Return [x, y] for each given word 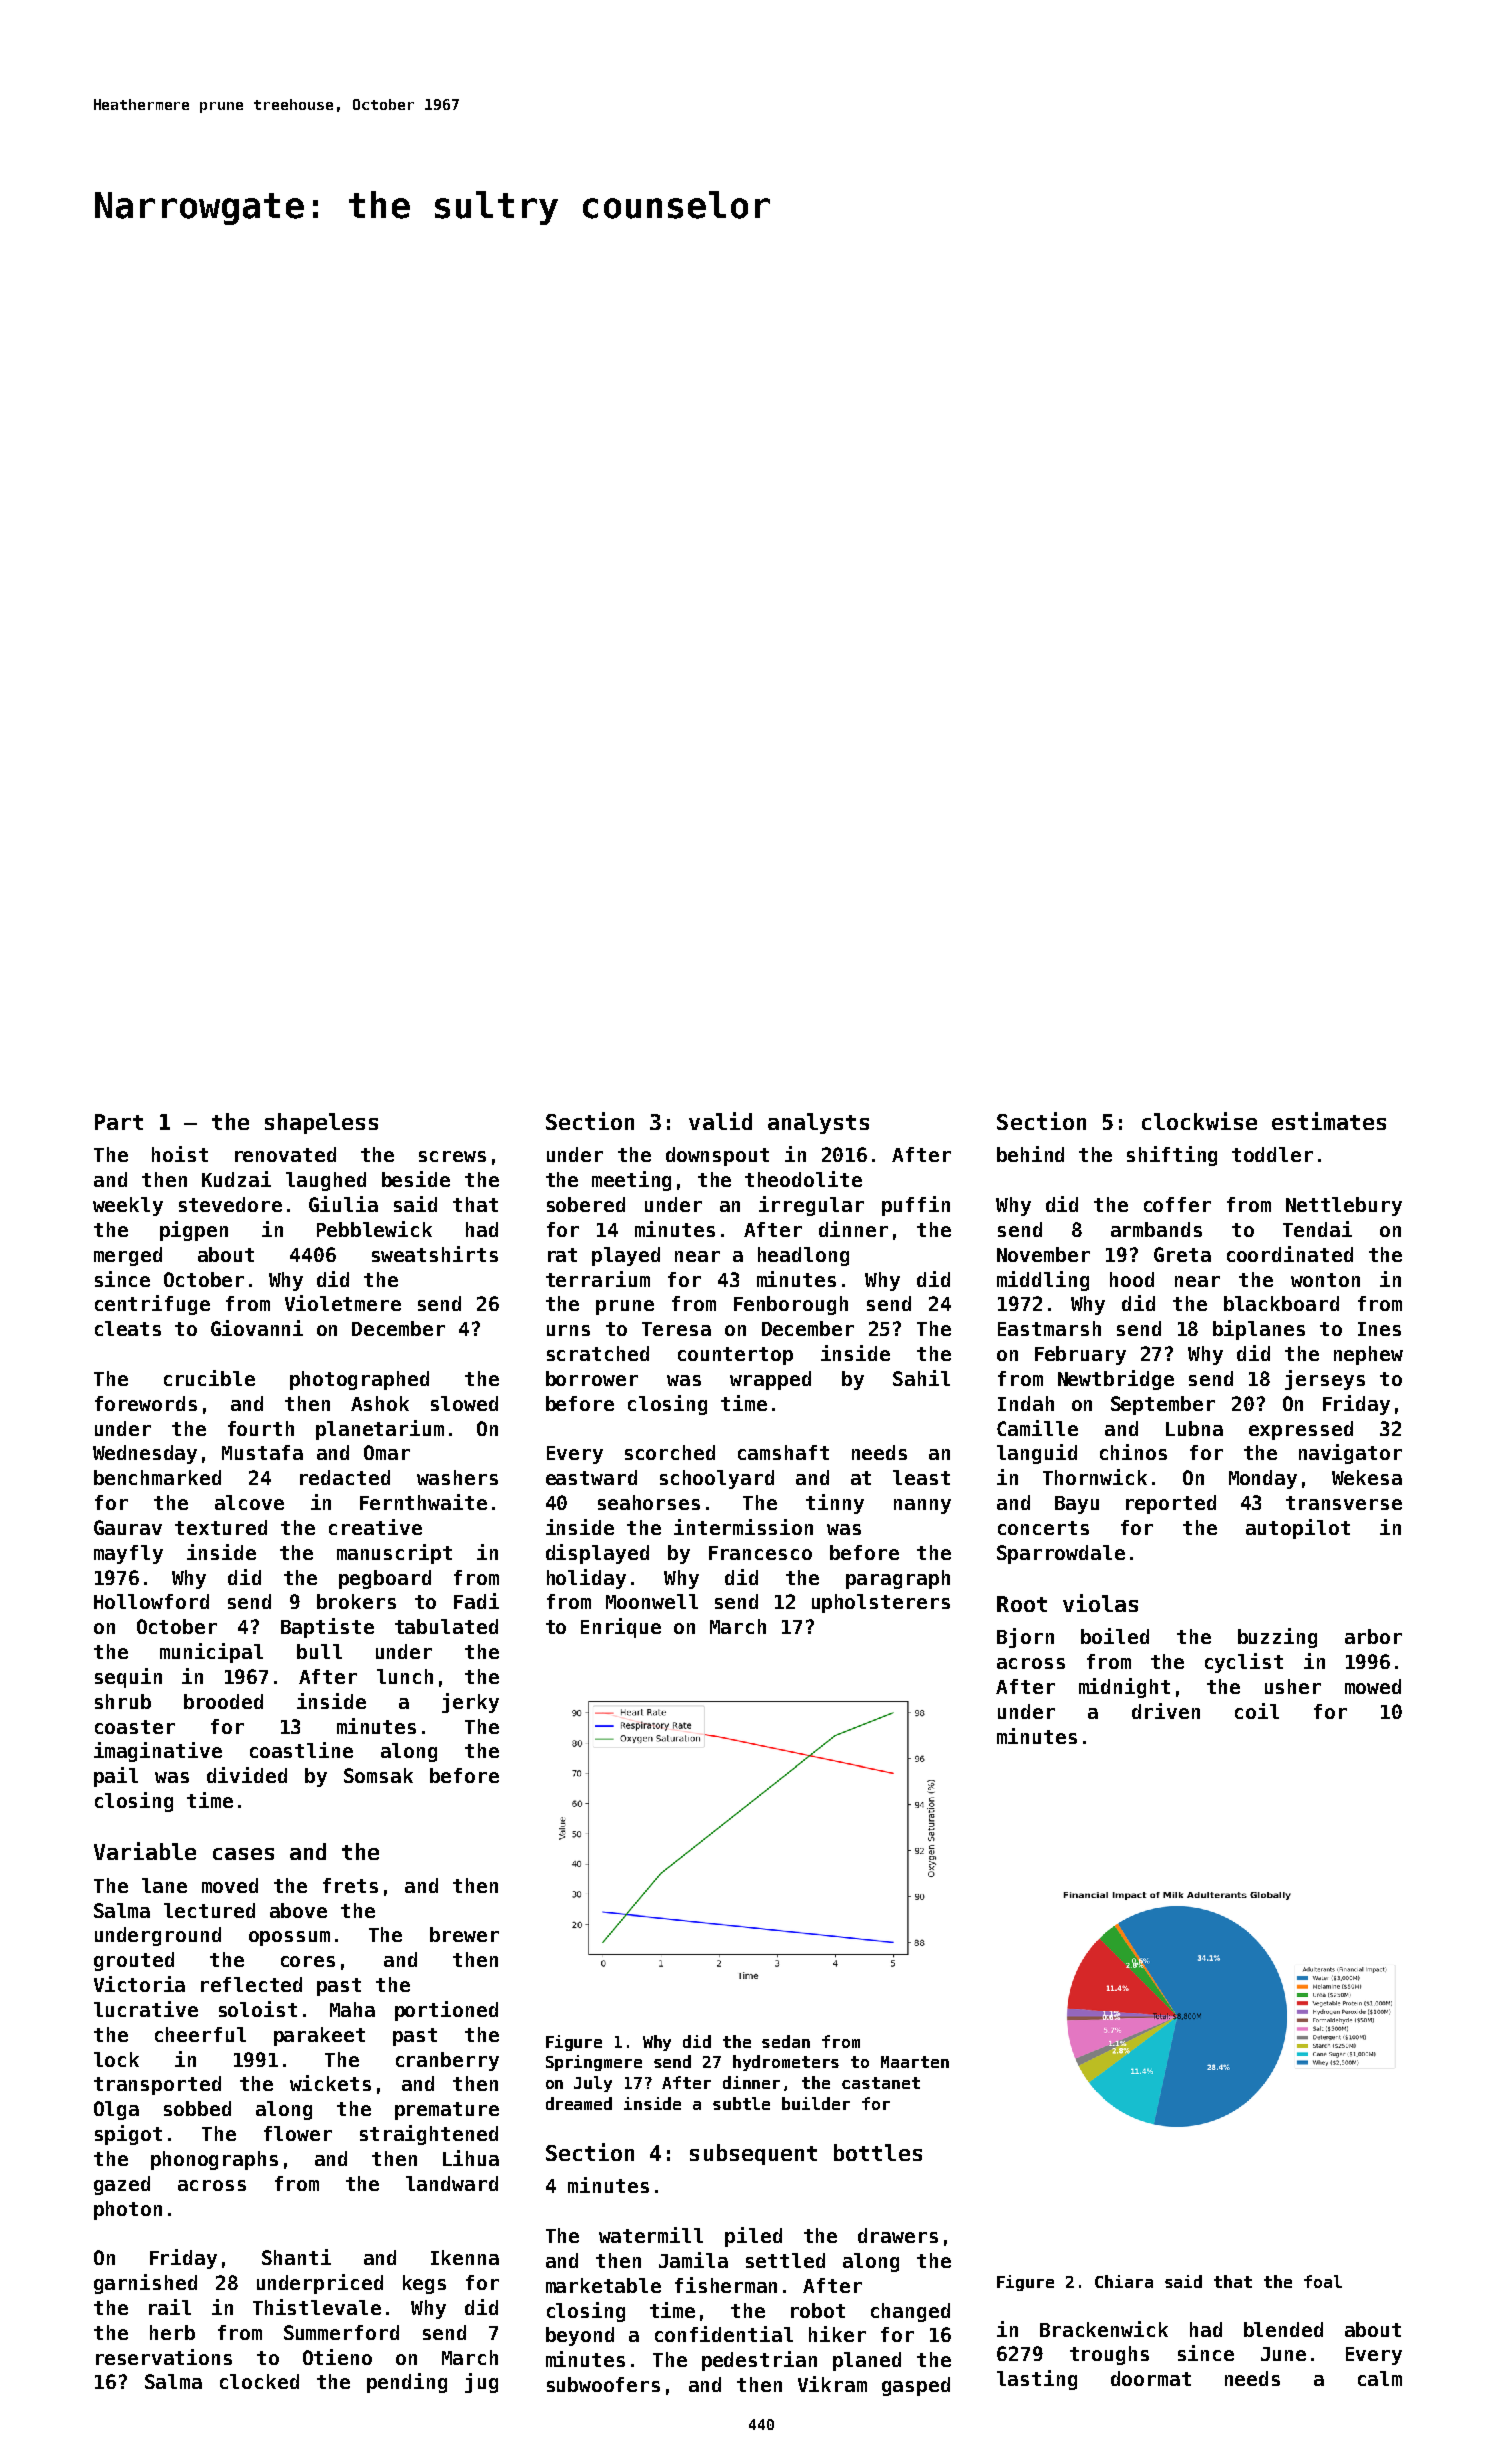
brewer [464, 1934]
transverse [1344, 1503]
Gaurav [128, 1527]
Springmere [594, 2063]
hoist [180, 1154]
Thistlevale [317, 2307]
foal [1323, 2281]
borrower [592, 1378]
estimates [1329, 1121]
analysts [818, 1123]
